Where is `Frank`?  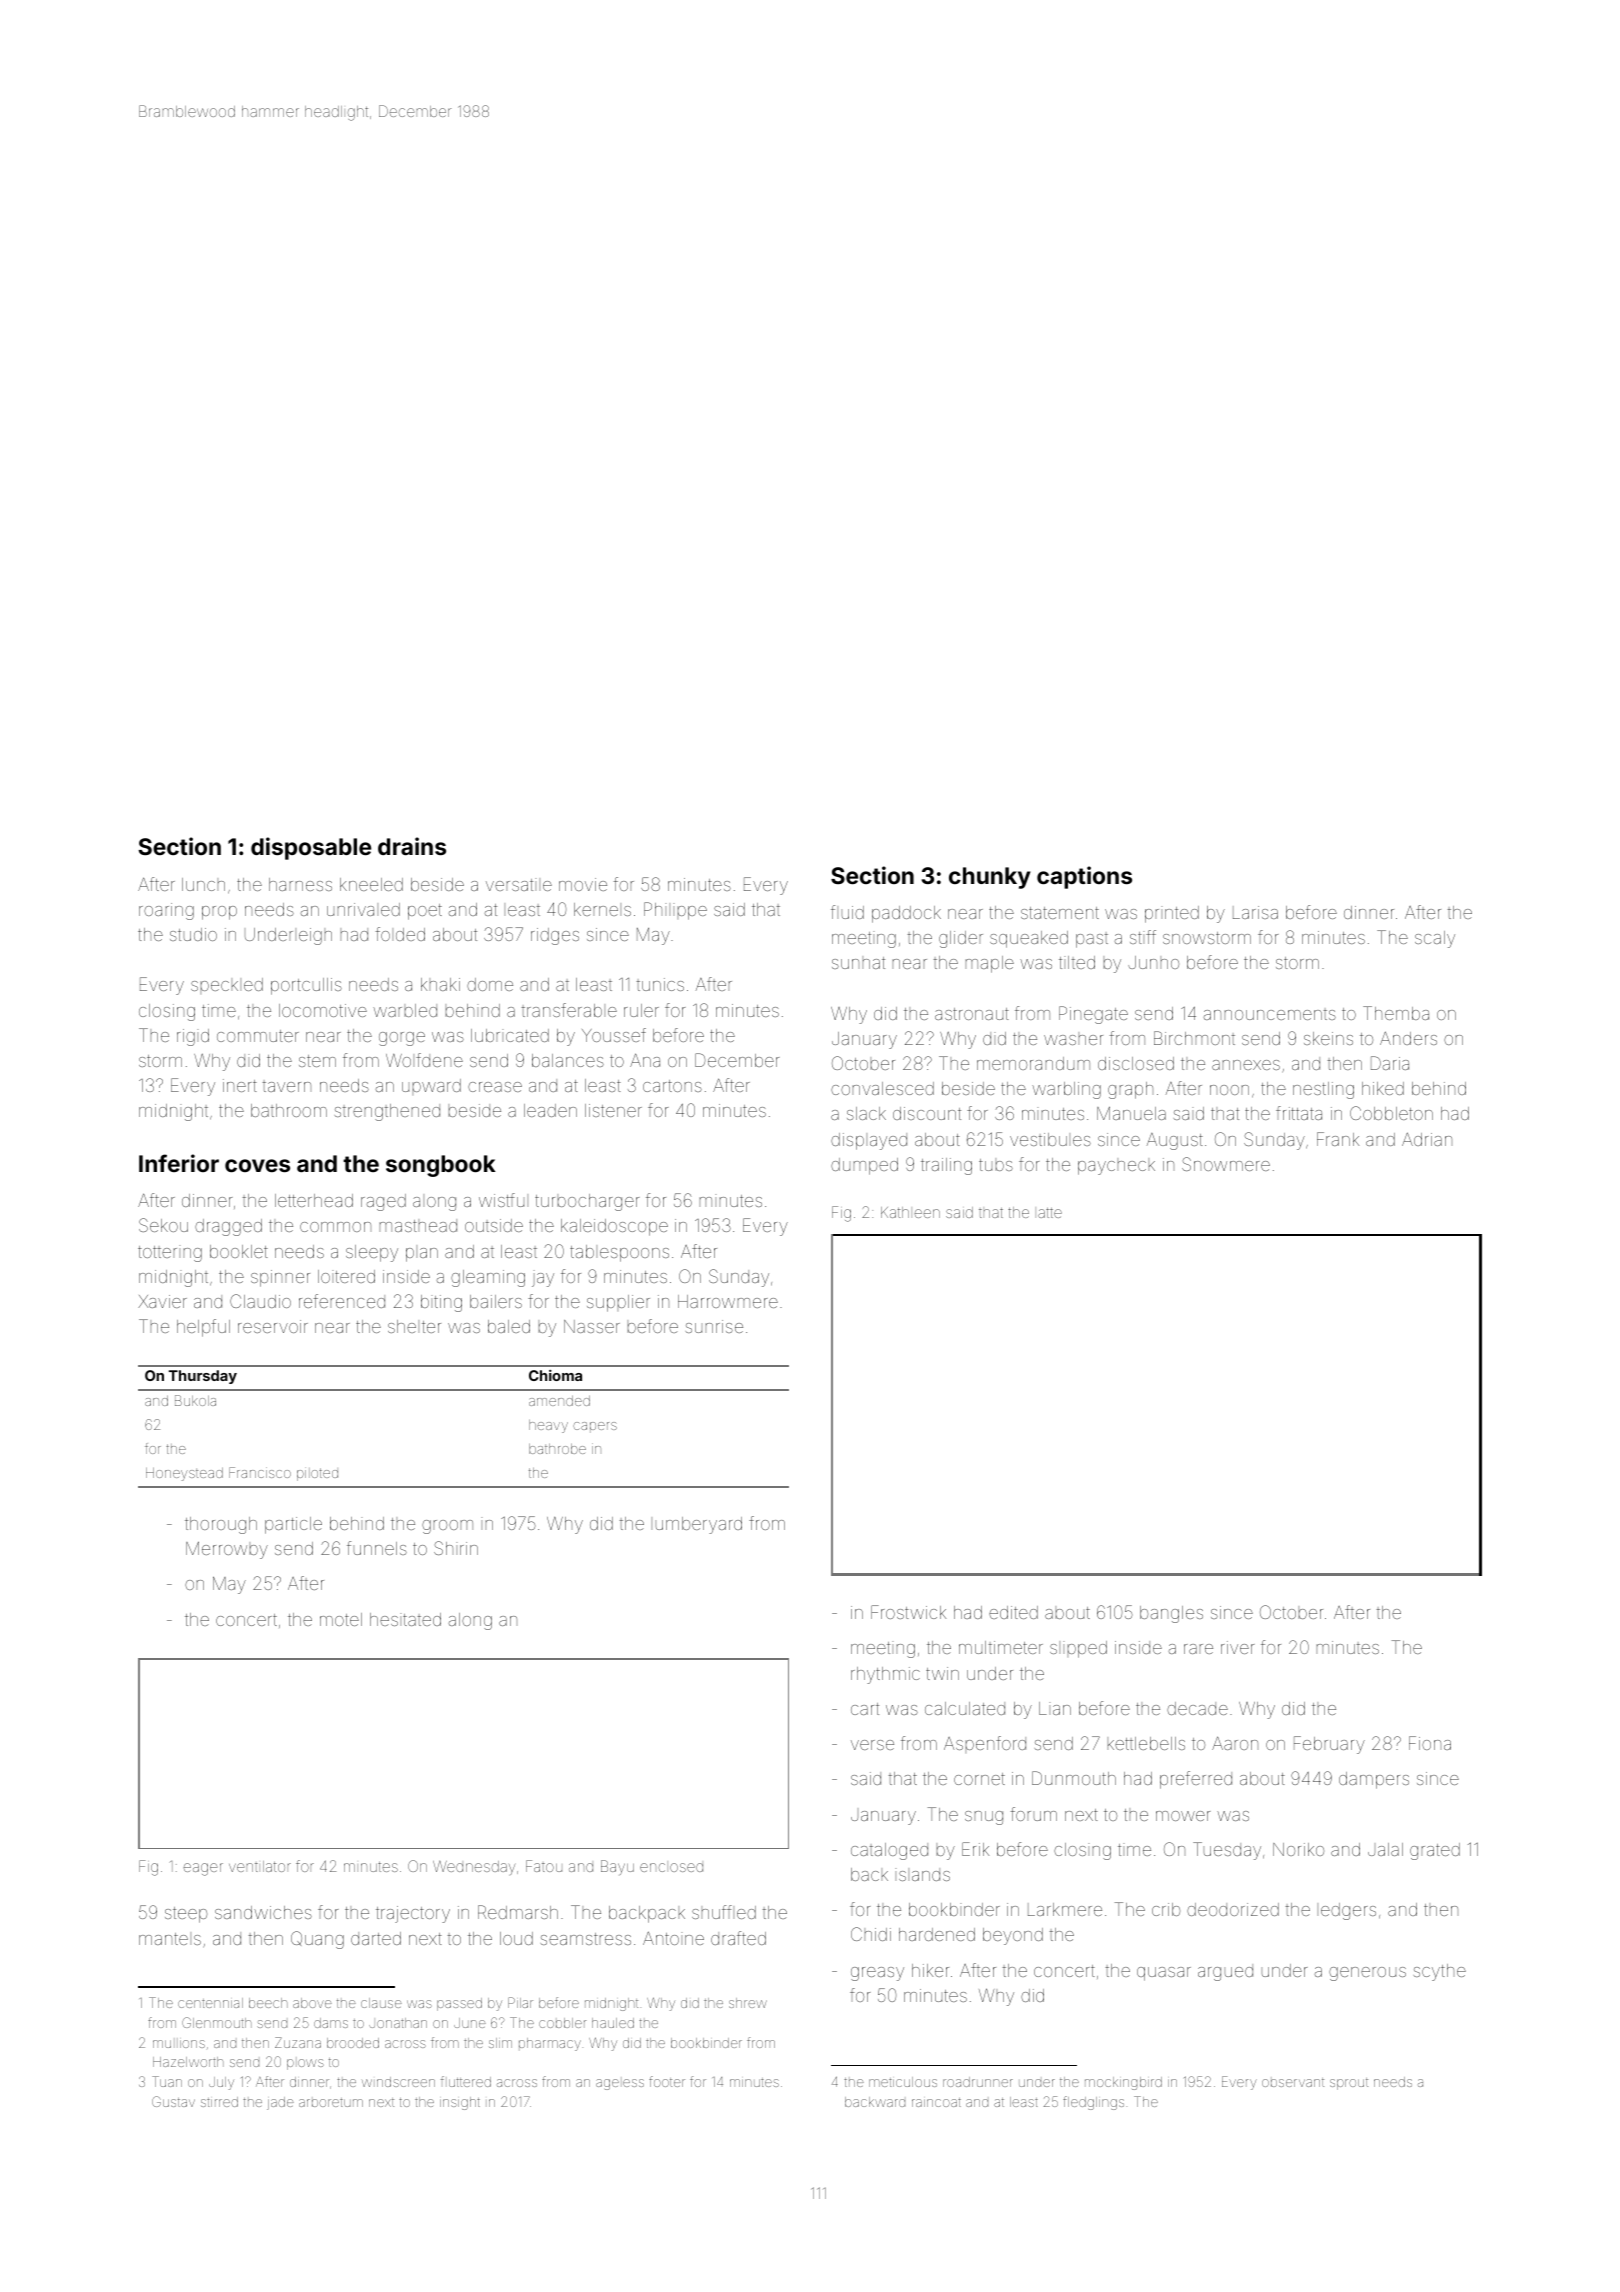 Frank is located at coordinates (1338, 1139).
